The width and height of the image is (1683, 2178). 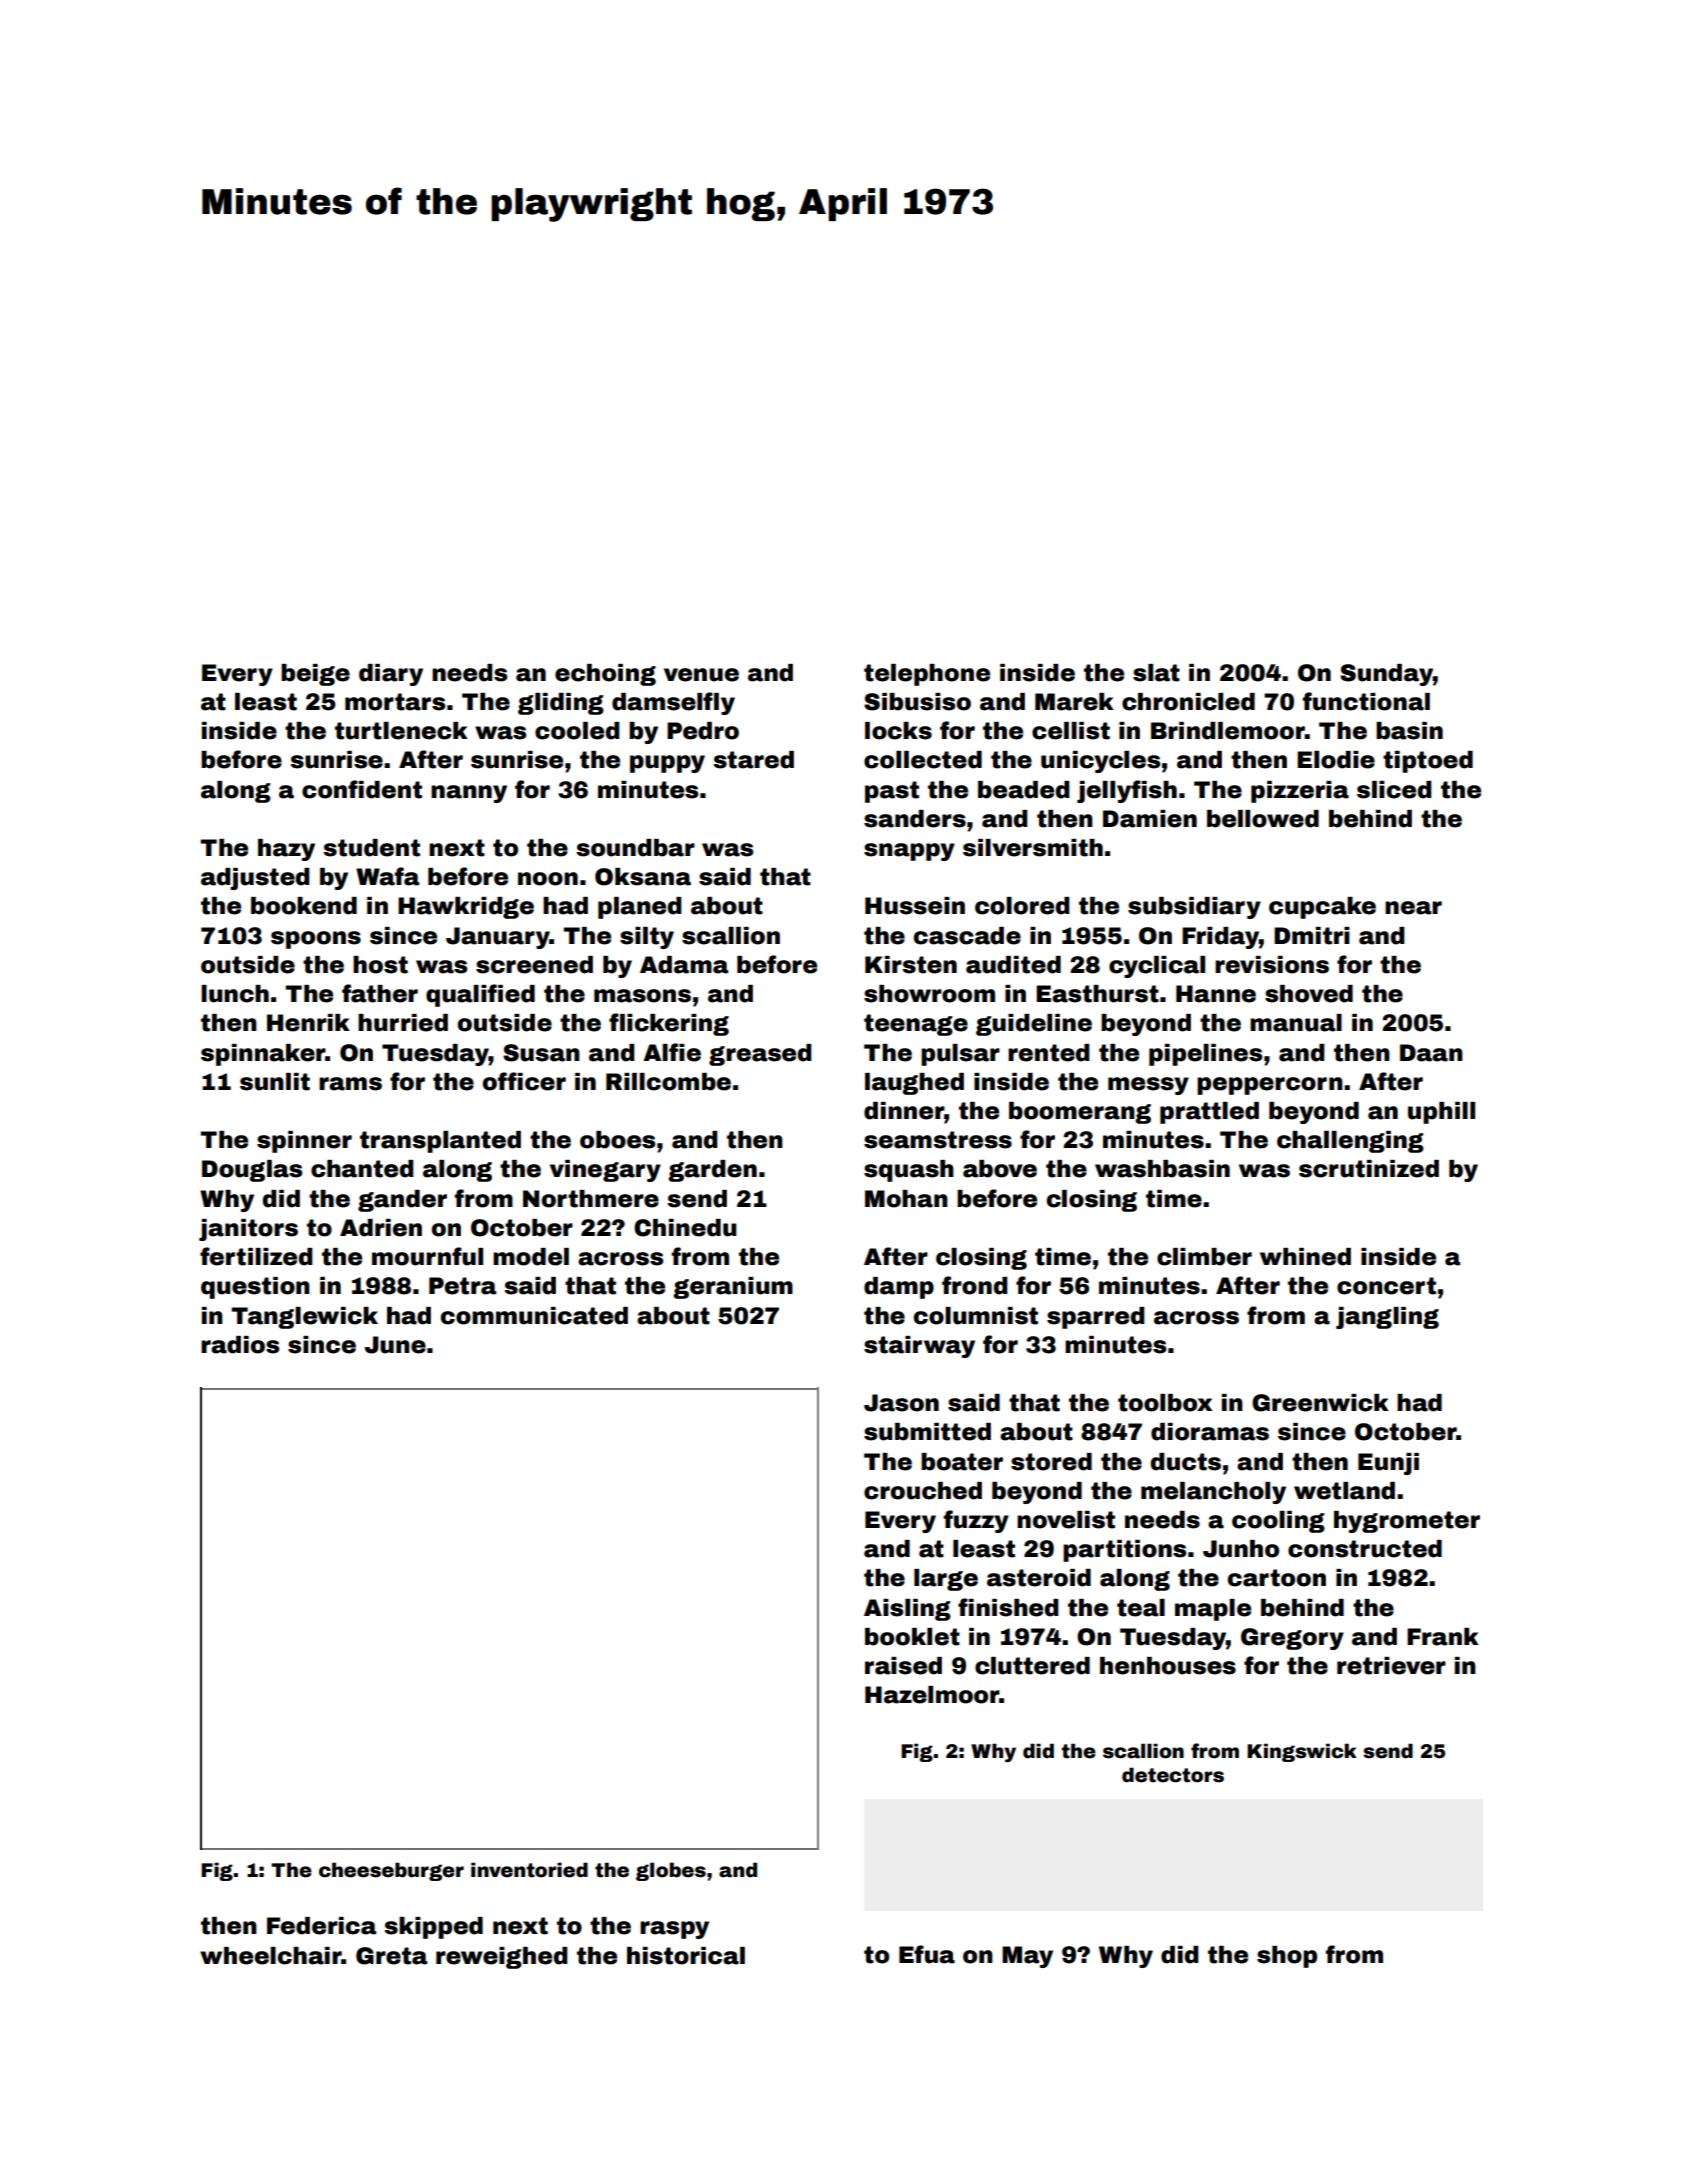 What do you see at coordinates (577, 731) in the image?
I see `cooled` at bounding box center [577, 731].
